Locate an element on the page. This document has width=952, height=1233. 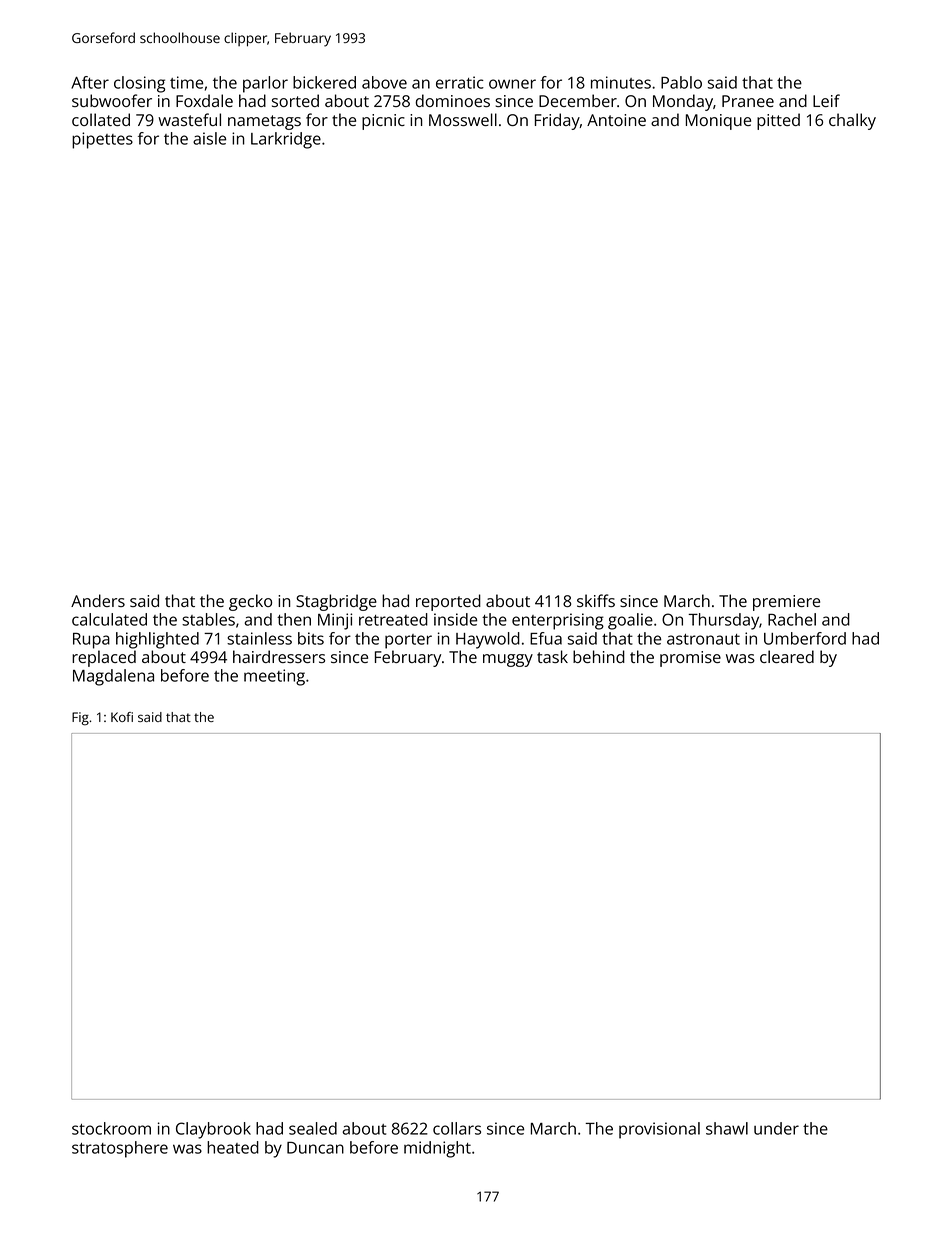
Mosswell is located at coordinates (463, 119).
